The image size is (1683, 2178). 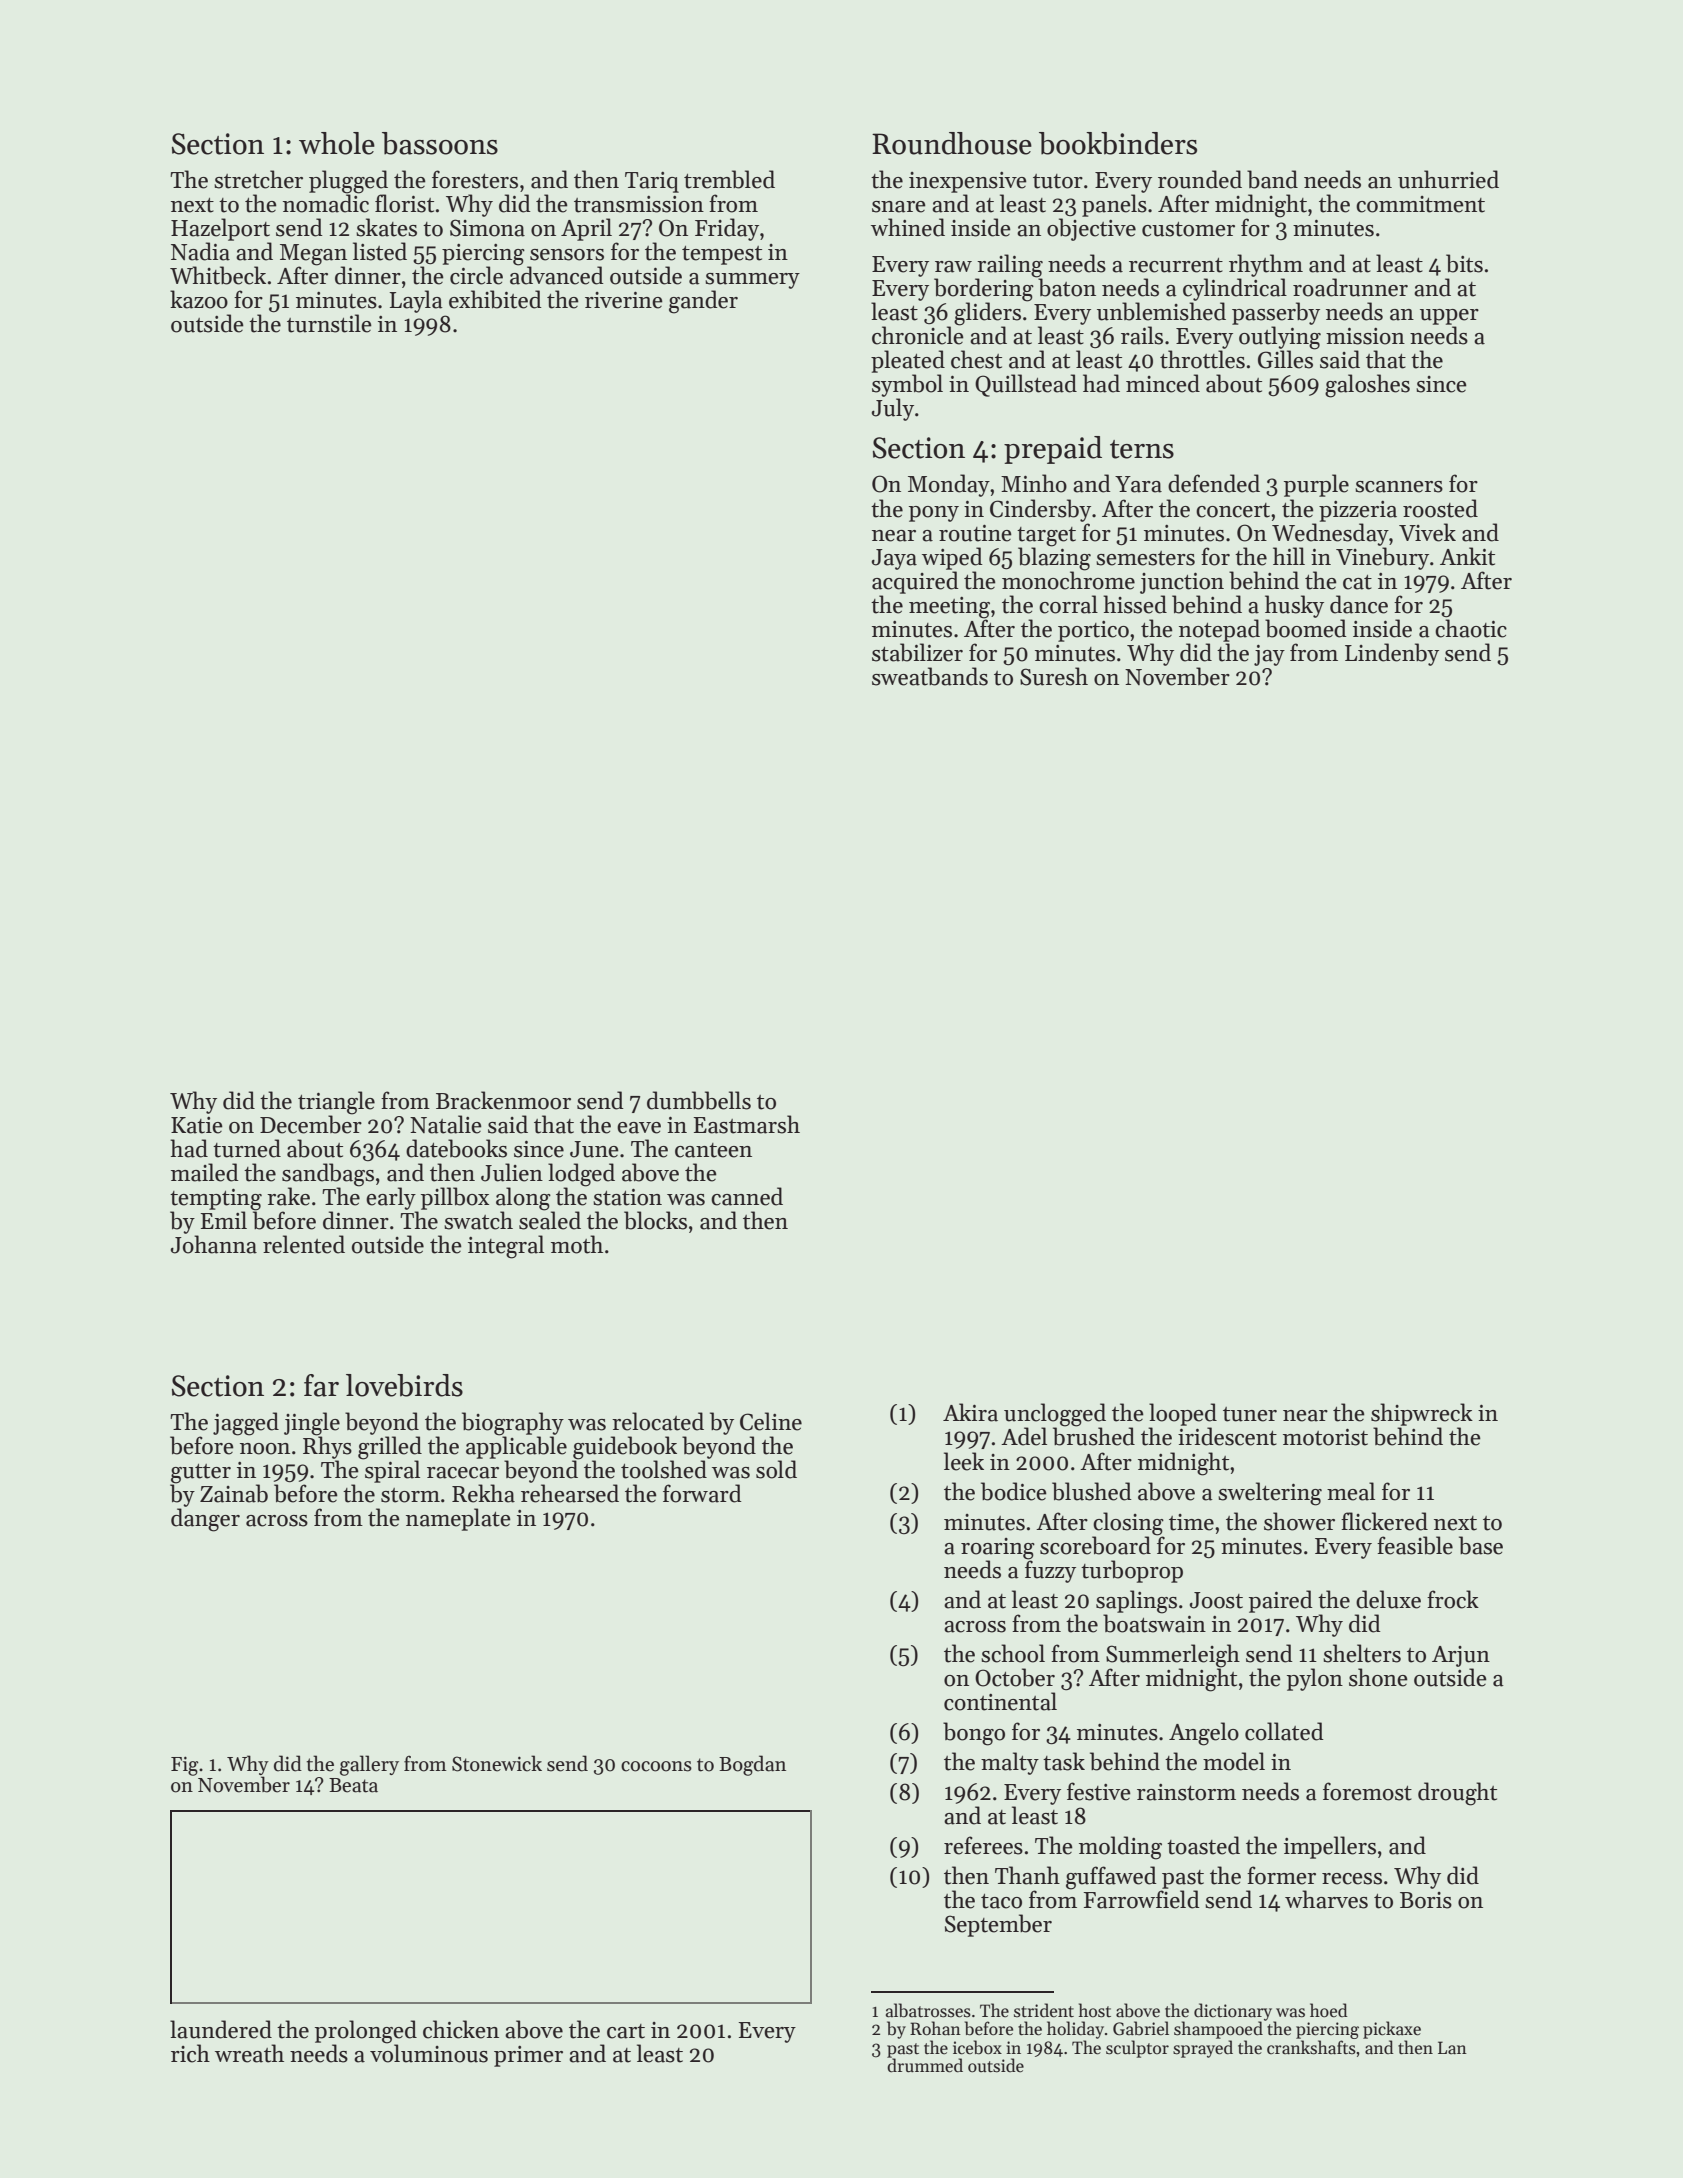 What do you see at coordinates (658, 1421) in the screenshot?
I see `relocated` at bounding box center [658, 1421].
